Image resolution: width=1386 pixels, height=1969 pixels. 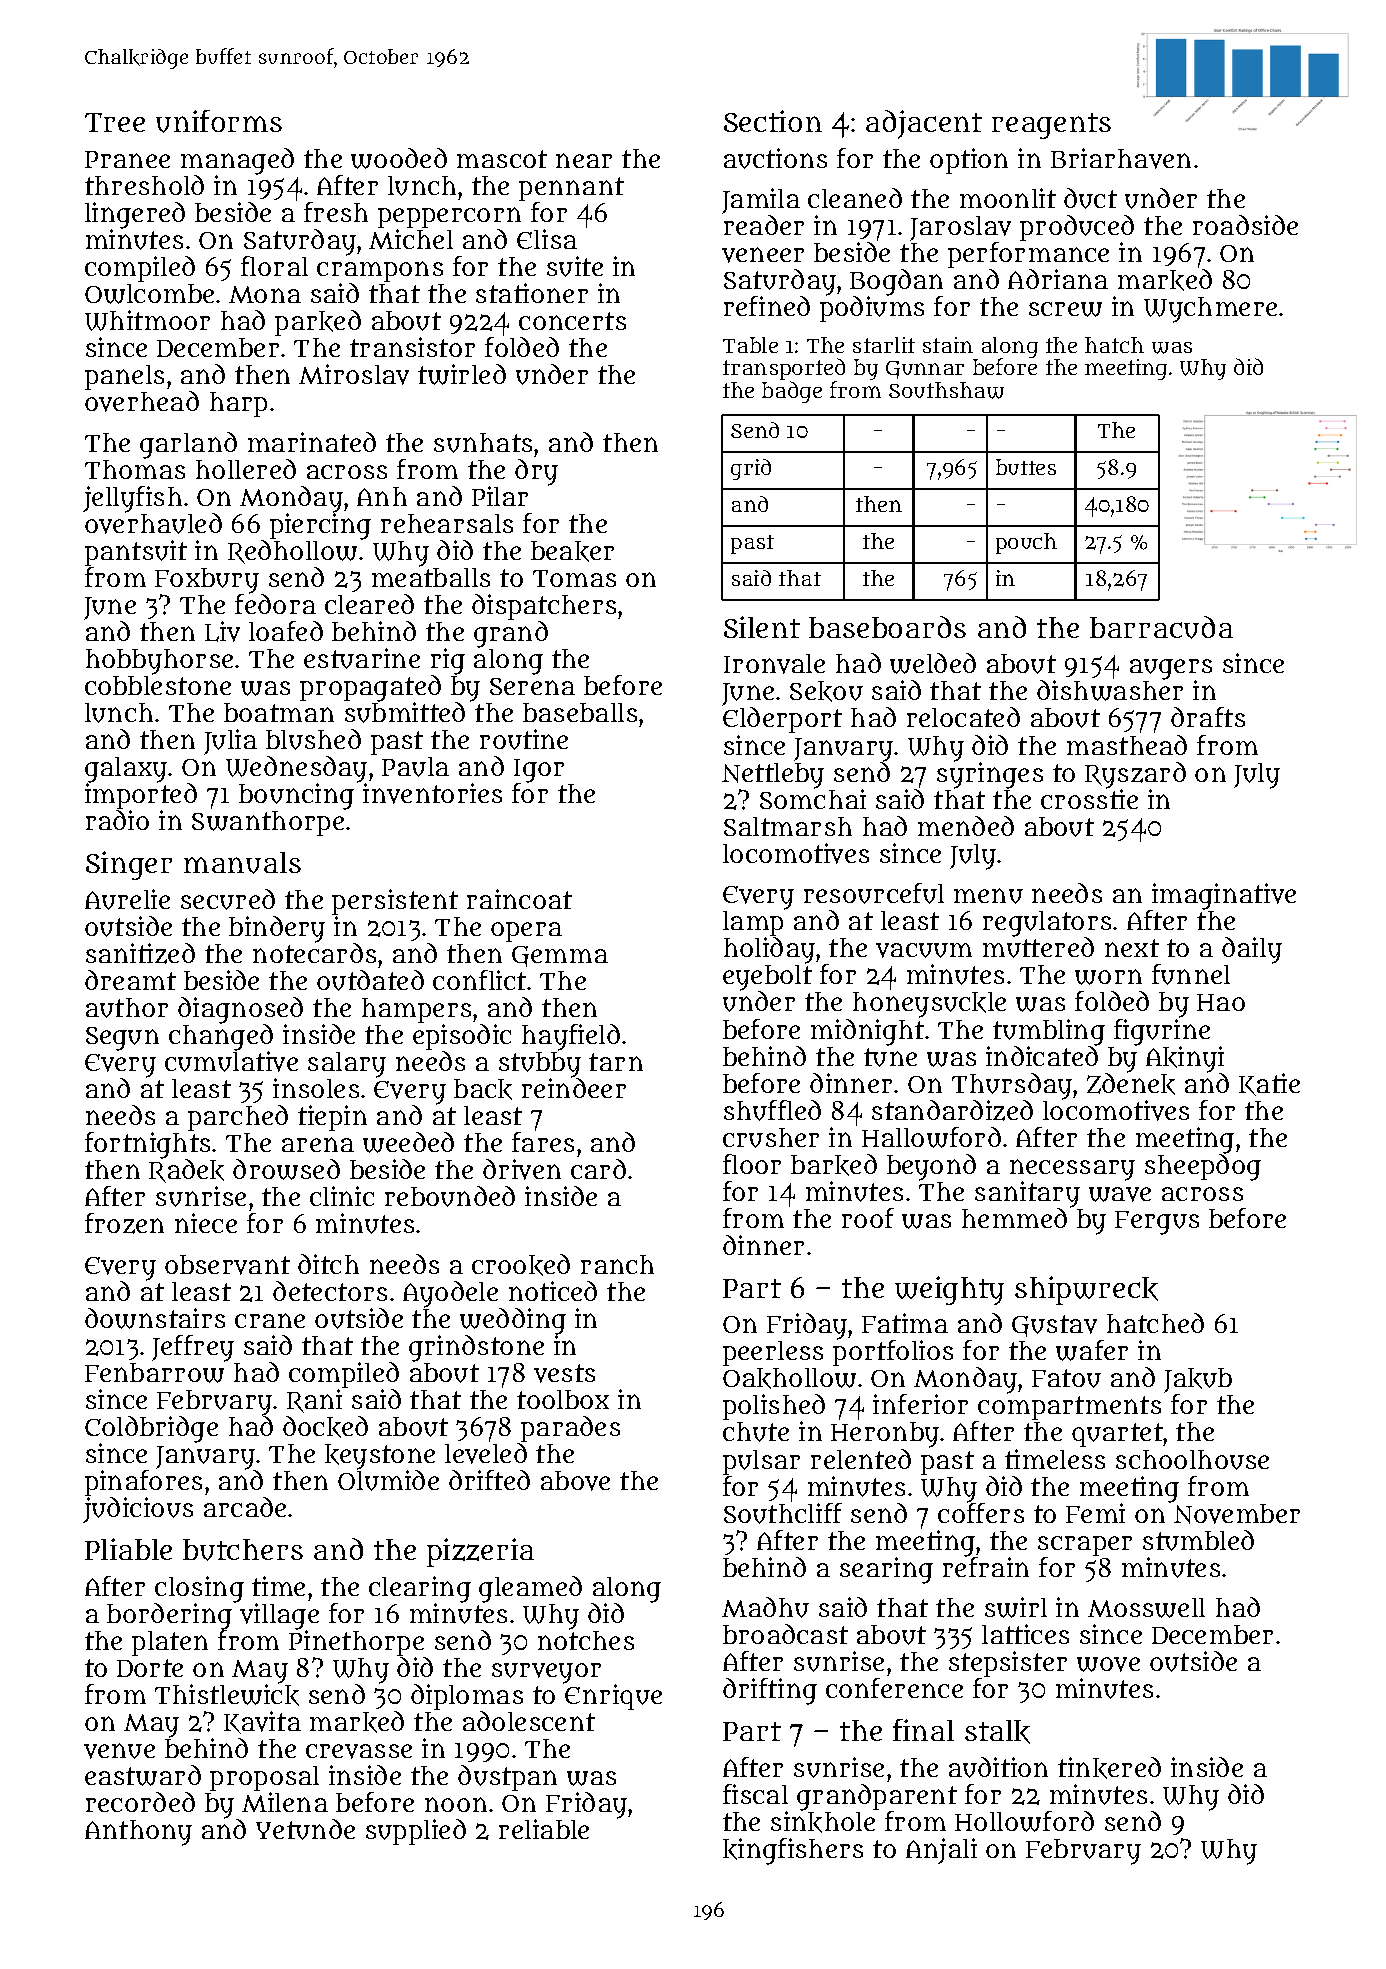 I want to click on schoolhouse, so click(x=1192, y=1460).
